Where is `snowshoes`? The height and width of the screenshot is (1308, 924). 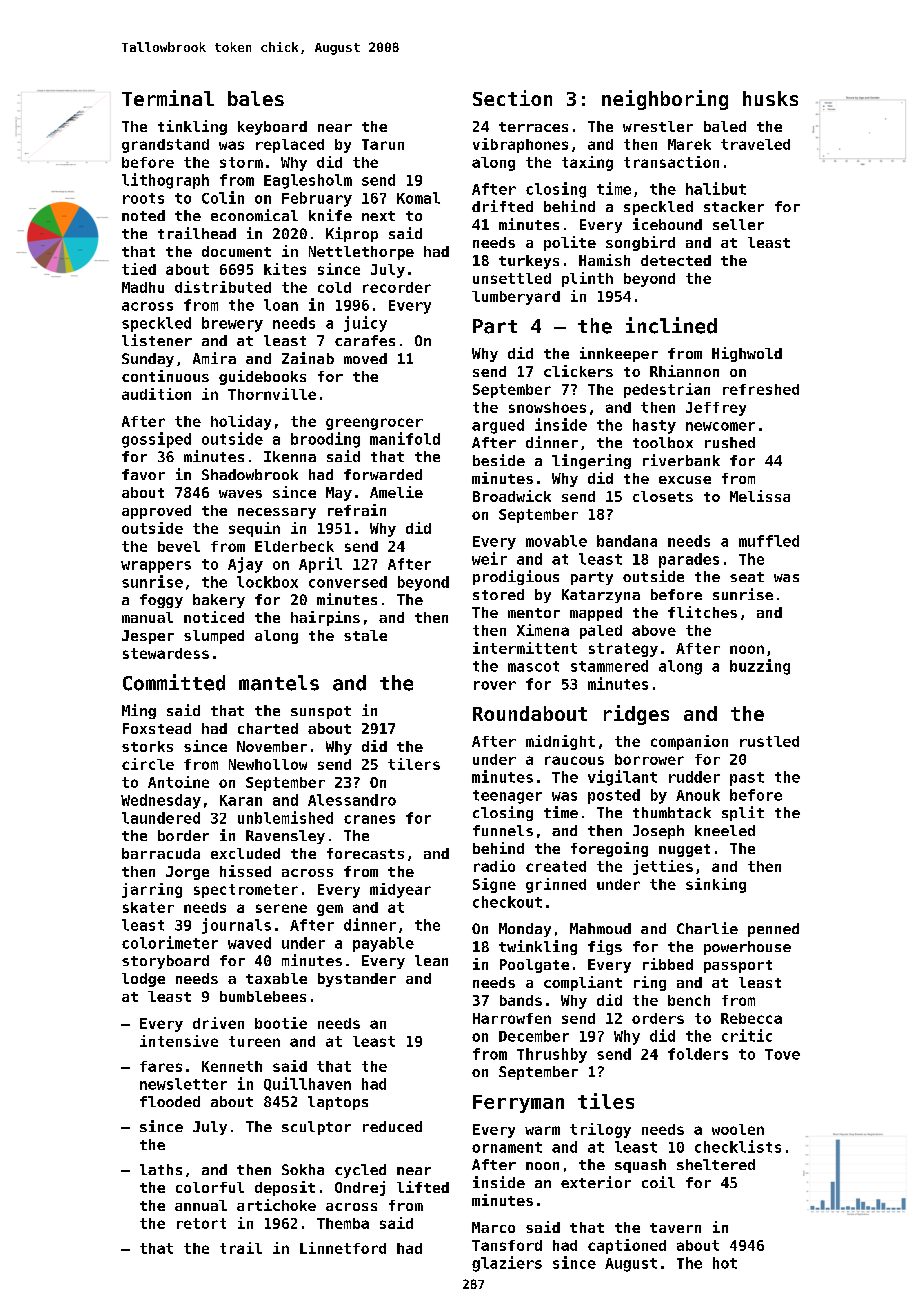 snowshoes is located at coordinates (547, 407).
